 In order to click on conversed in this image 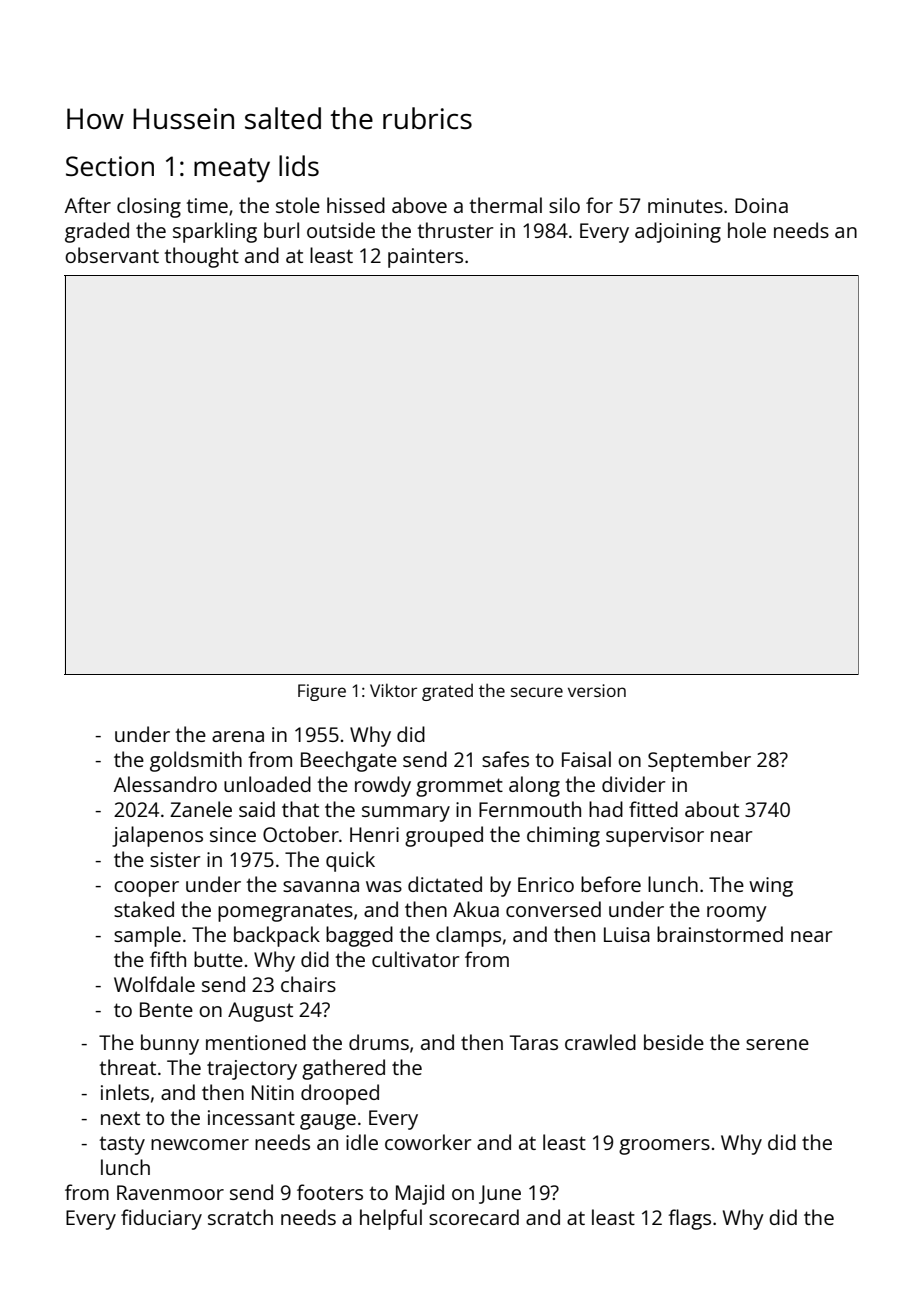, I will do `click(553, 909)`.
